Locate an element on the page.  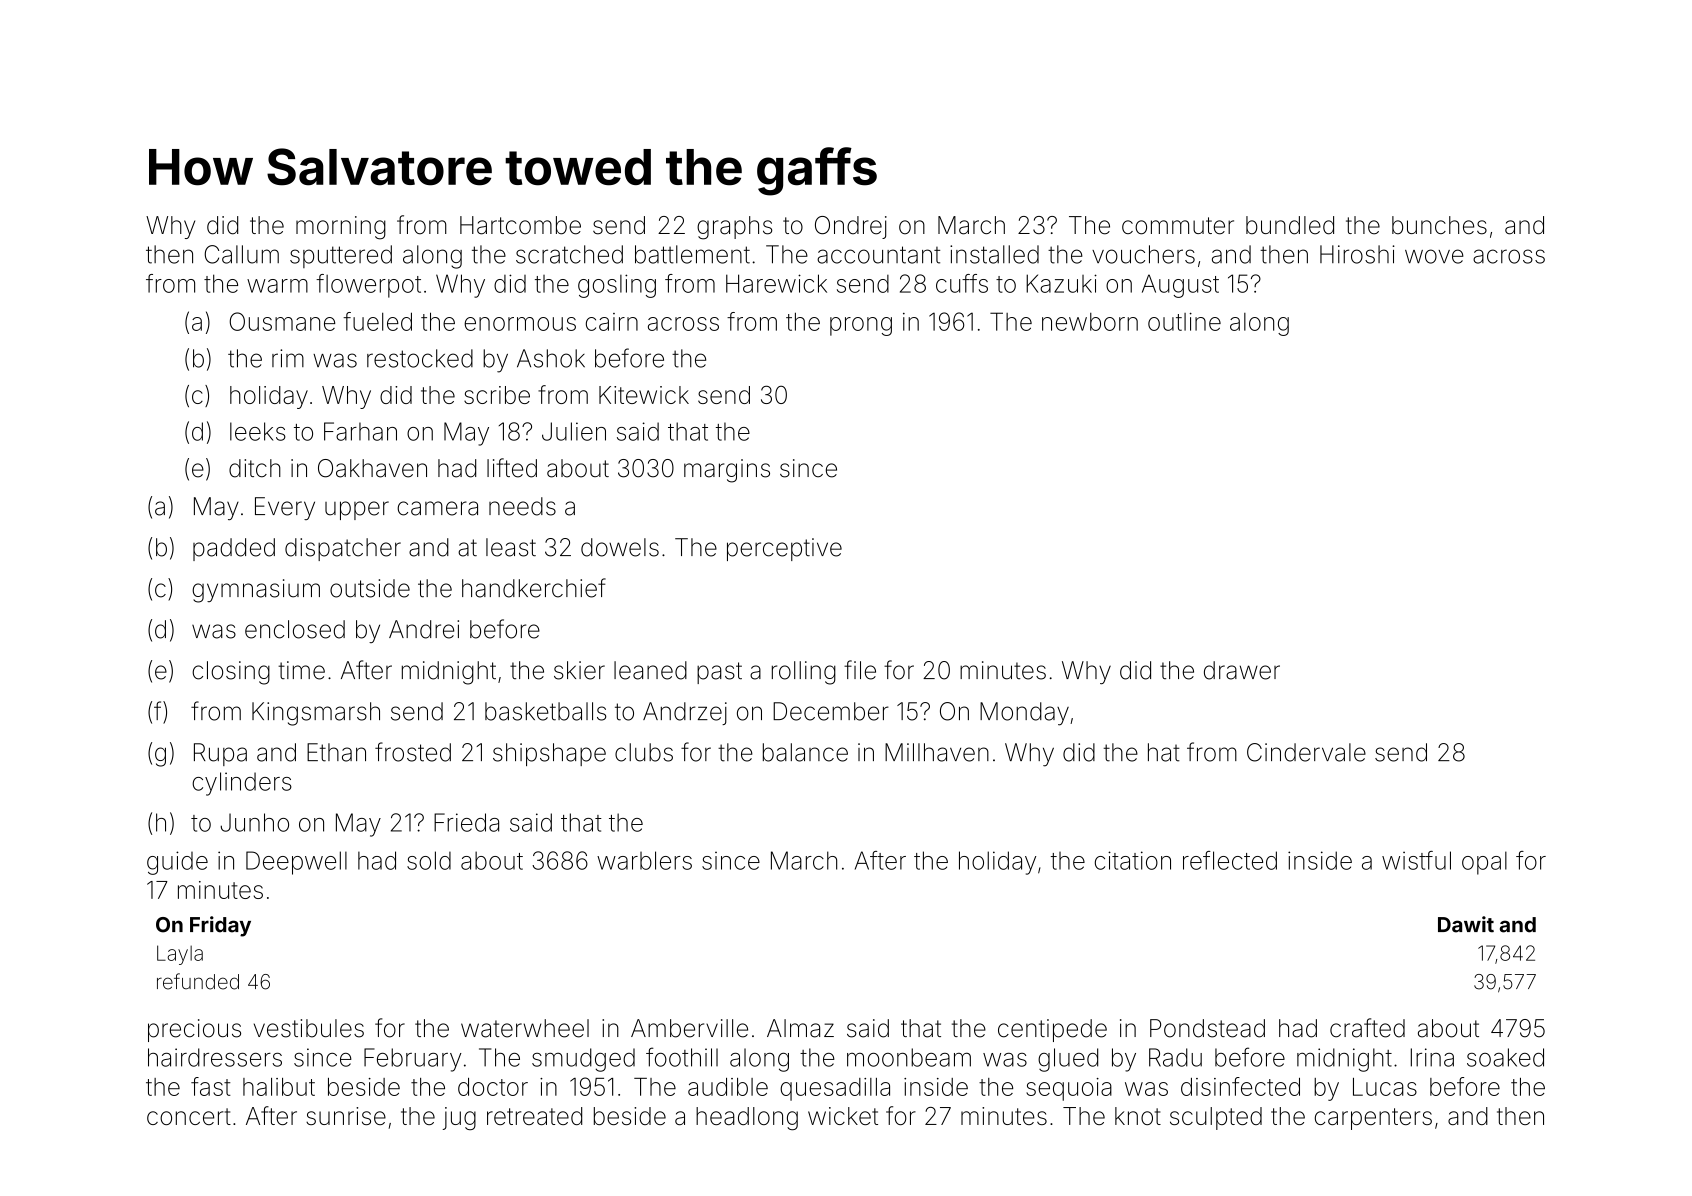
bundled is located at coordinates (1290, 225).
